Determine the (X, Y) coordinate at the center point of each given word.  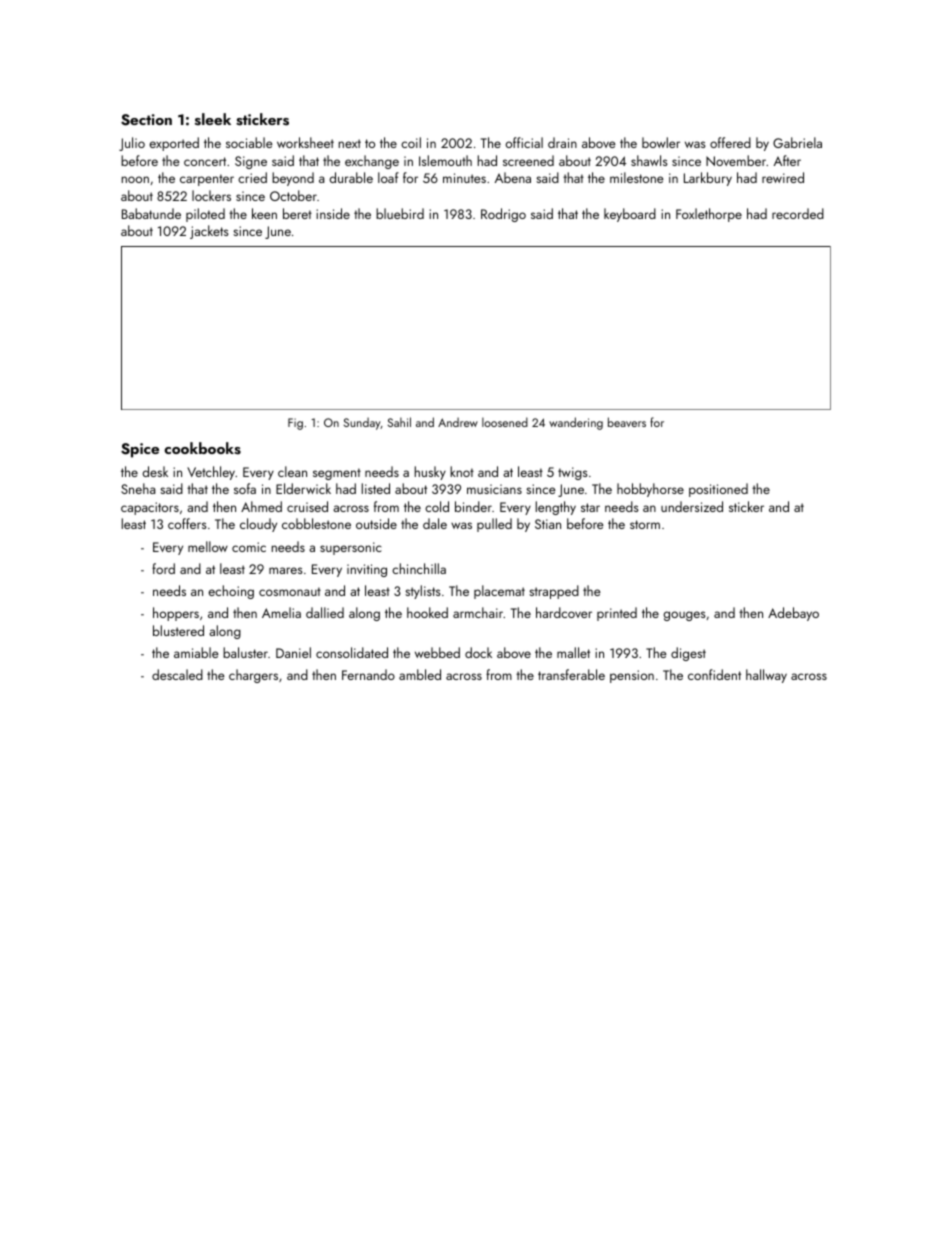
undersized (692, 506)
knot (462, 471)
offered (730, 142)
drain (562, 142)
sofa (245, 488)
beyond (293, 179)
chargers (253, 676)
